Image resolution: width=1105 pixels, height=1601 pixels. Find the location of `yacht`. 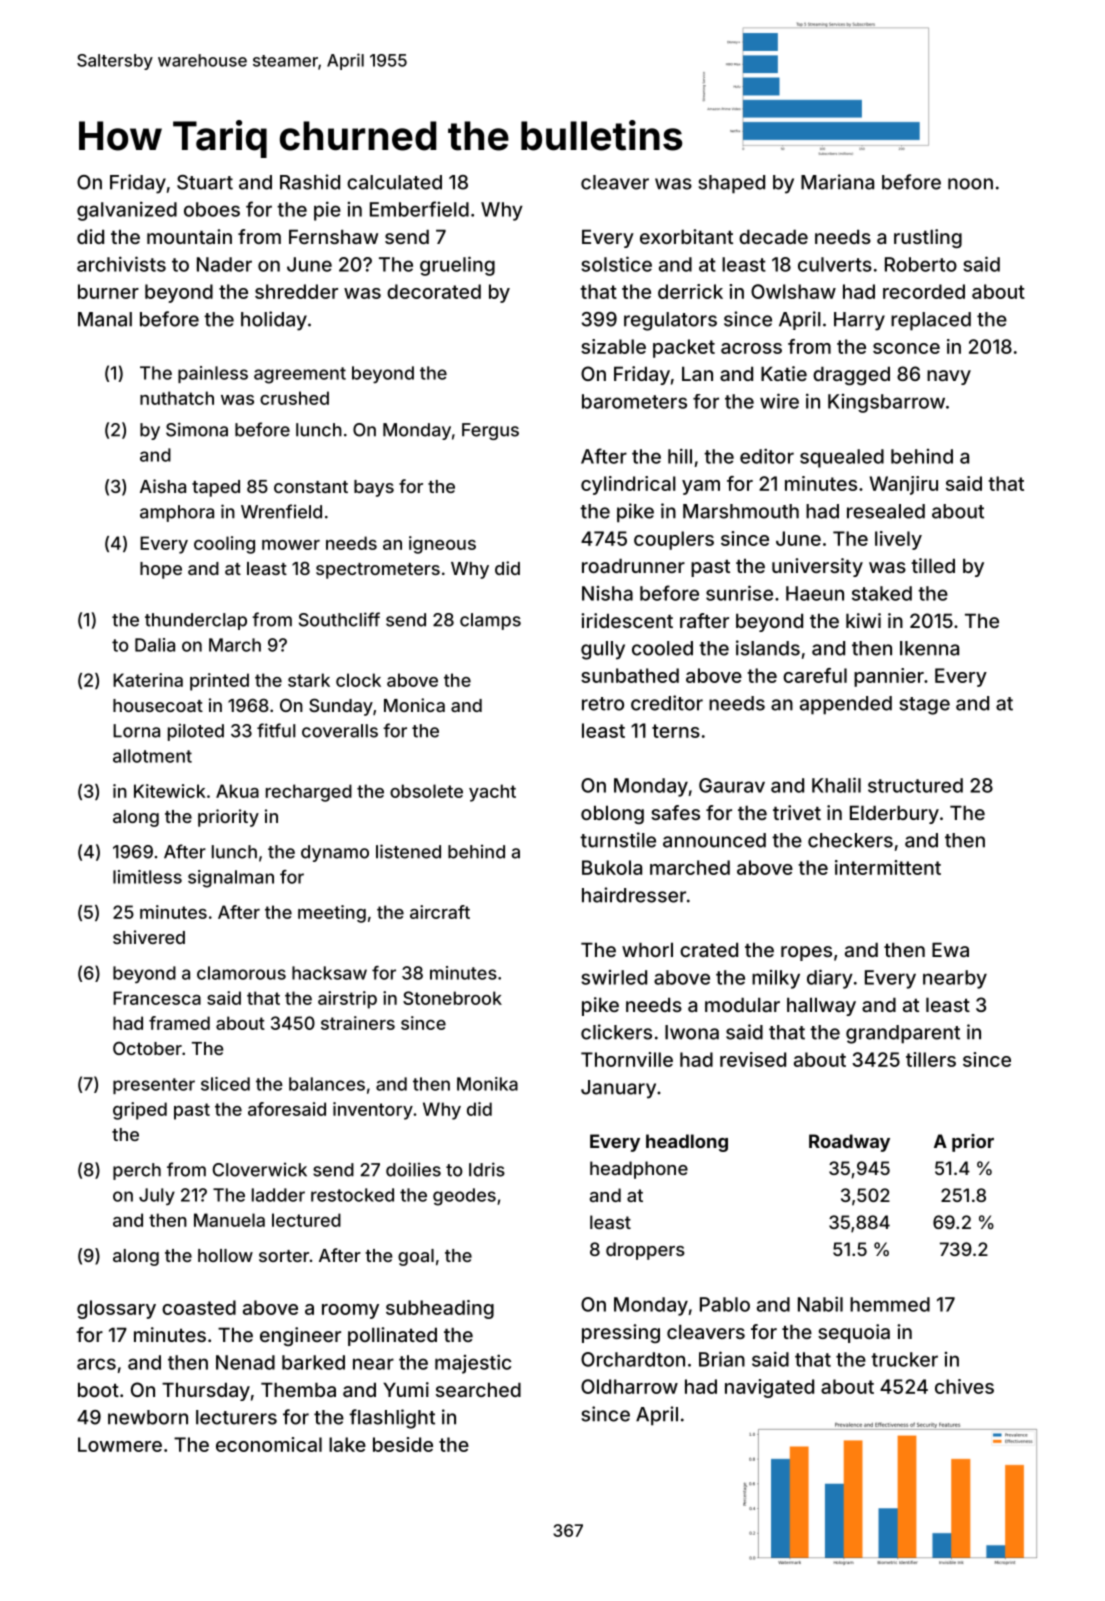

yacht is located at coordinates (492, 793).
